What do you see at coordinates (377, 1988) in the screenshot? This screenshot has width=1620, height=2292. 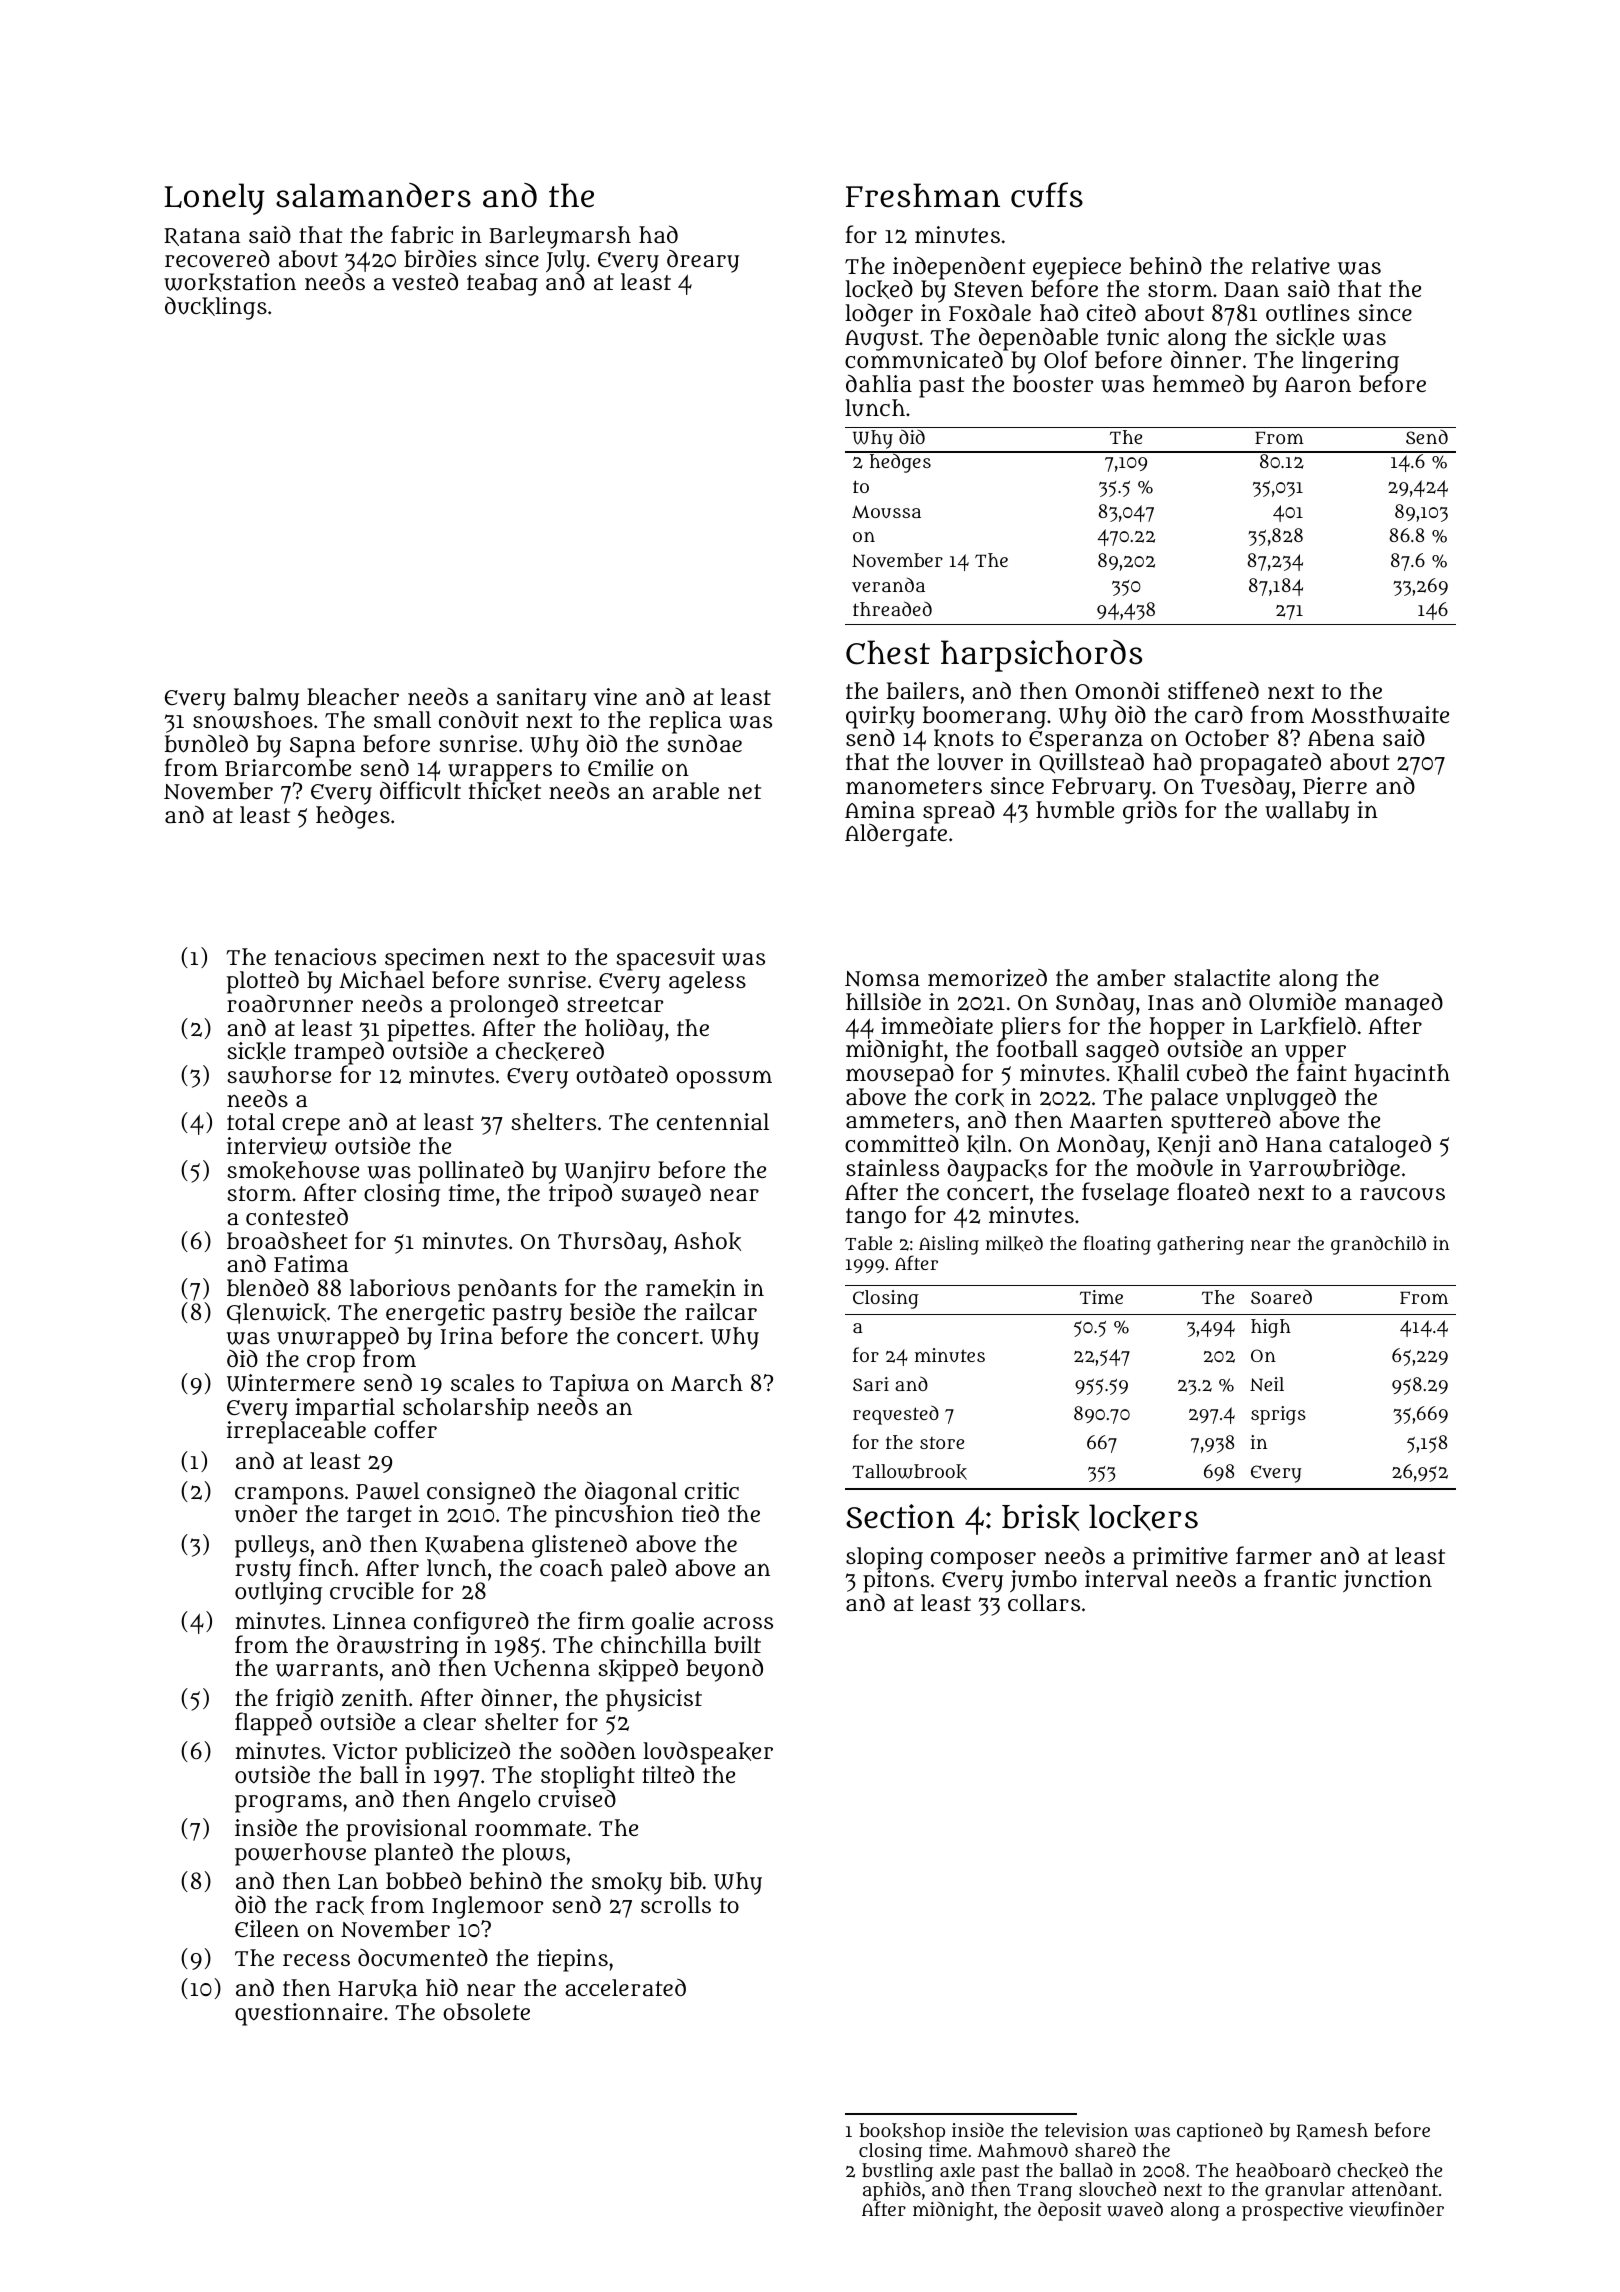 I see `Haruka` at bounding box center [377, 1988].
